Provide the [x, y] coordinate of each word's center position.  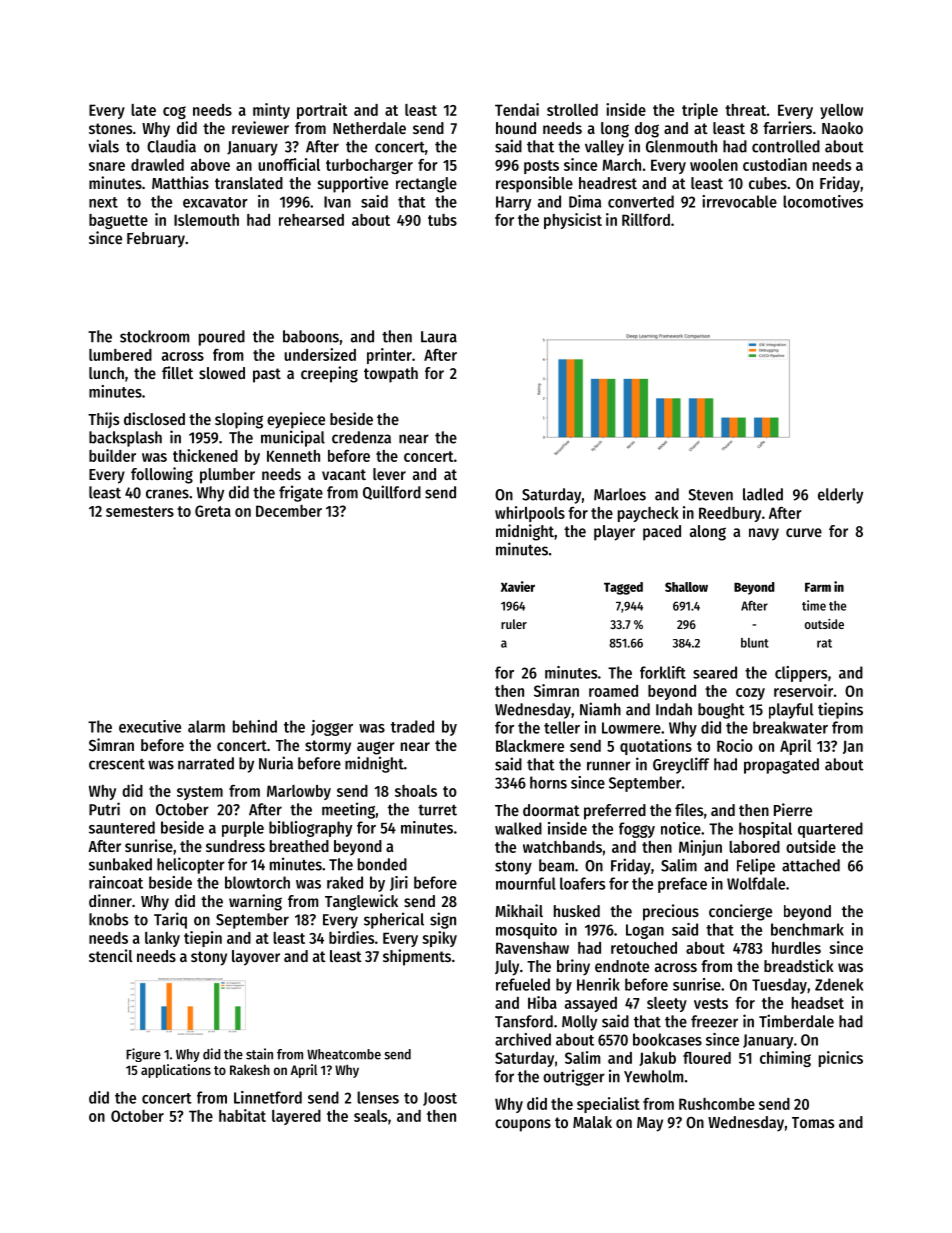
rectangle [426, 185]
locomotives [823, 201]
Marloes [620, 494]
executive [150, 726]
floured [707, 1058]
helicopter [191, 865]
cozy [750, 694]
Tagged [623, 588]
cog [174, 112]
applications [176, 1071]
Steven [711, 495]
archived [523, 1039]
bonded [382, 864]
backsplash [125, 439]
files [689, 809]
